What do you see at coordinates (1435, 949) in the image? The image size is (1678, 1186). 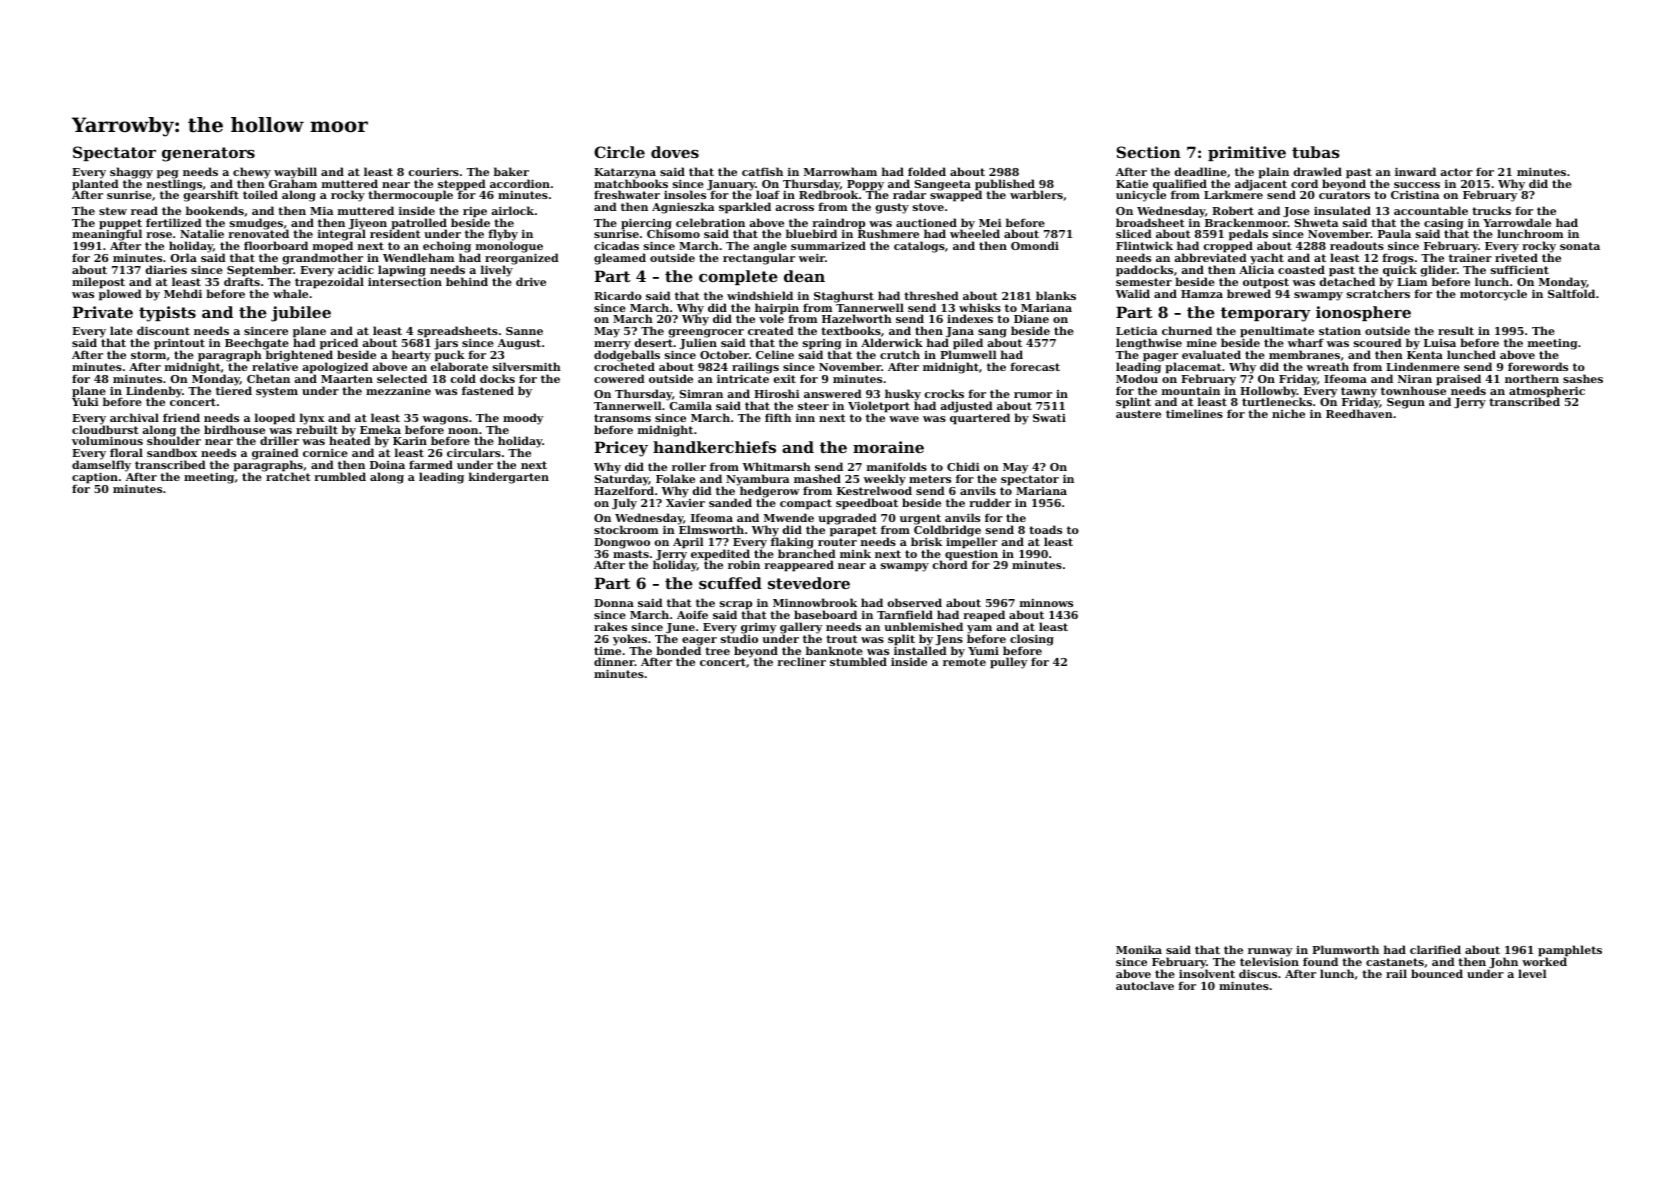 I see `clarified` at bounding box center [1435, 949].
